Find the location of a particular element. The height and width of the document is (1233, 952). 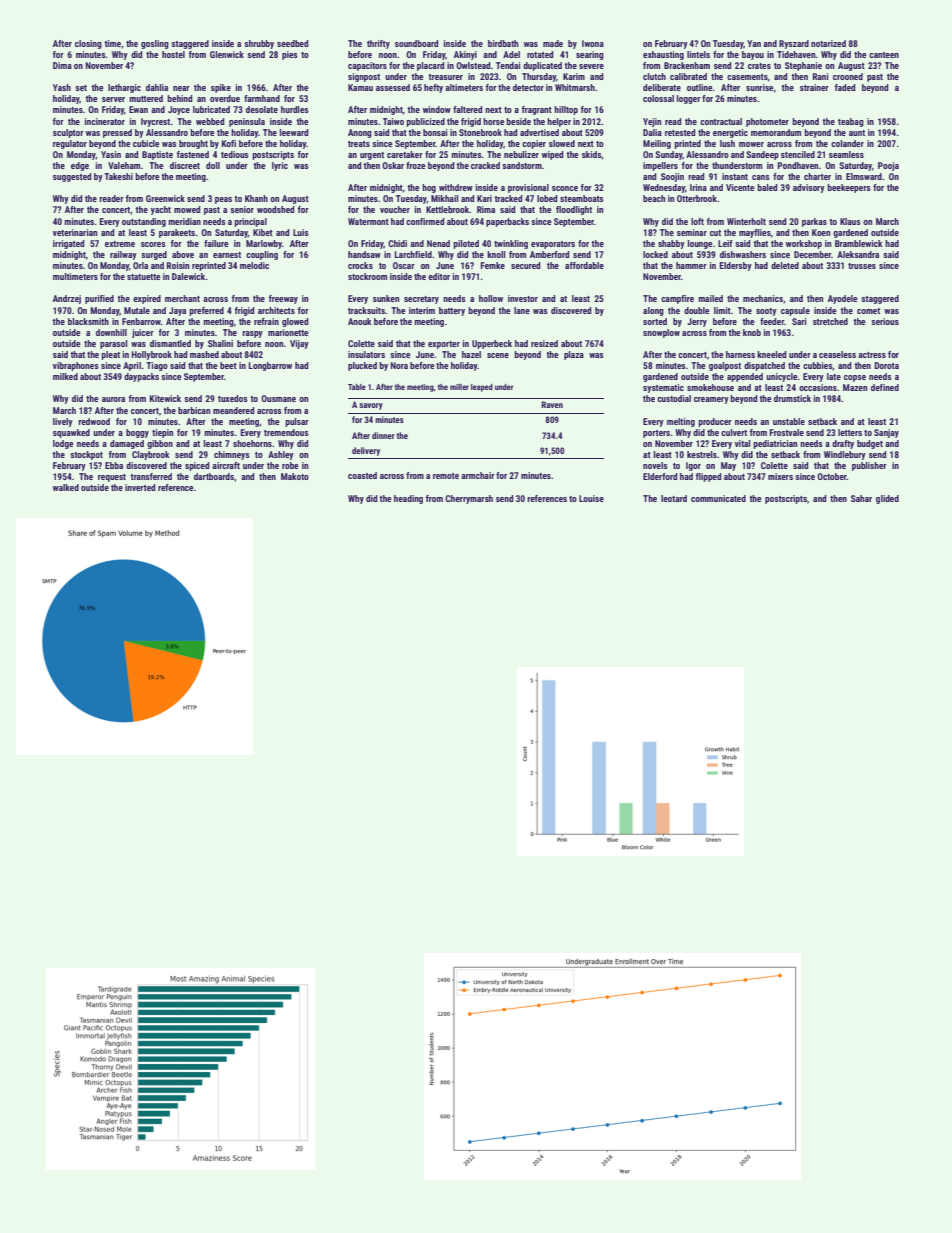

transferred is located at coordinates (151, 476).
